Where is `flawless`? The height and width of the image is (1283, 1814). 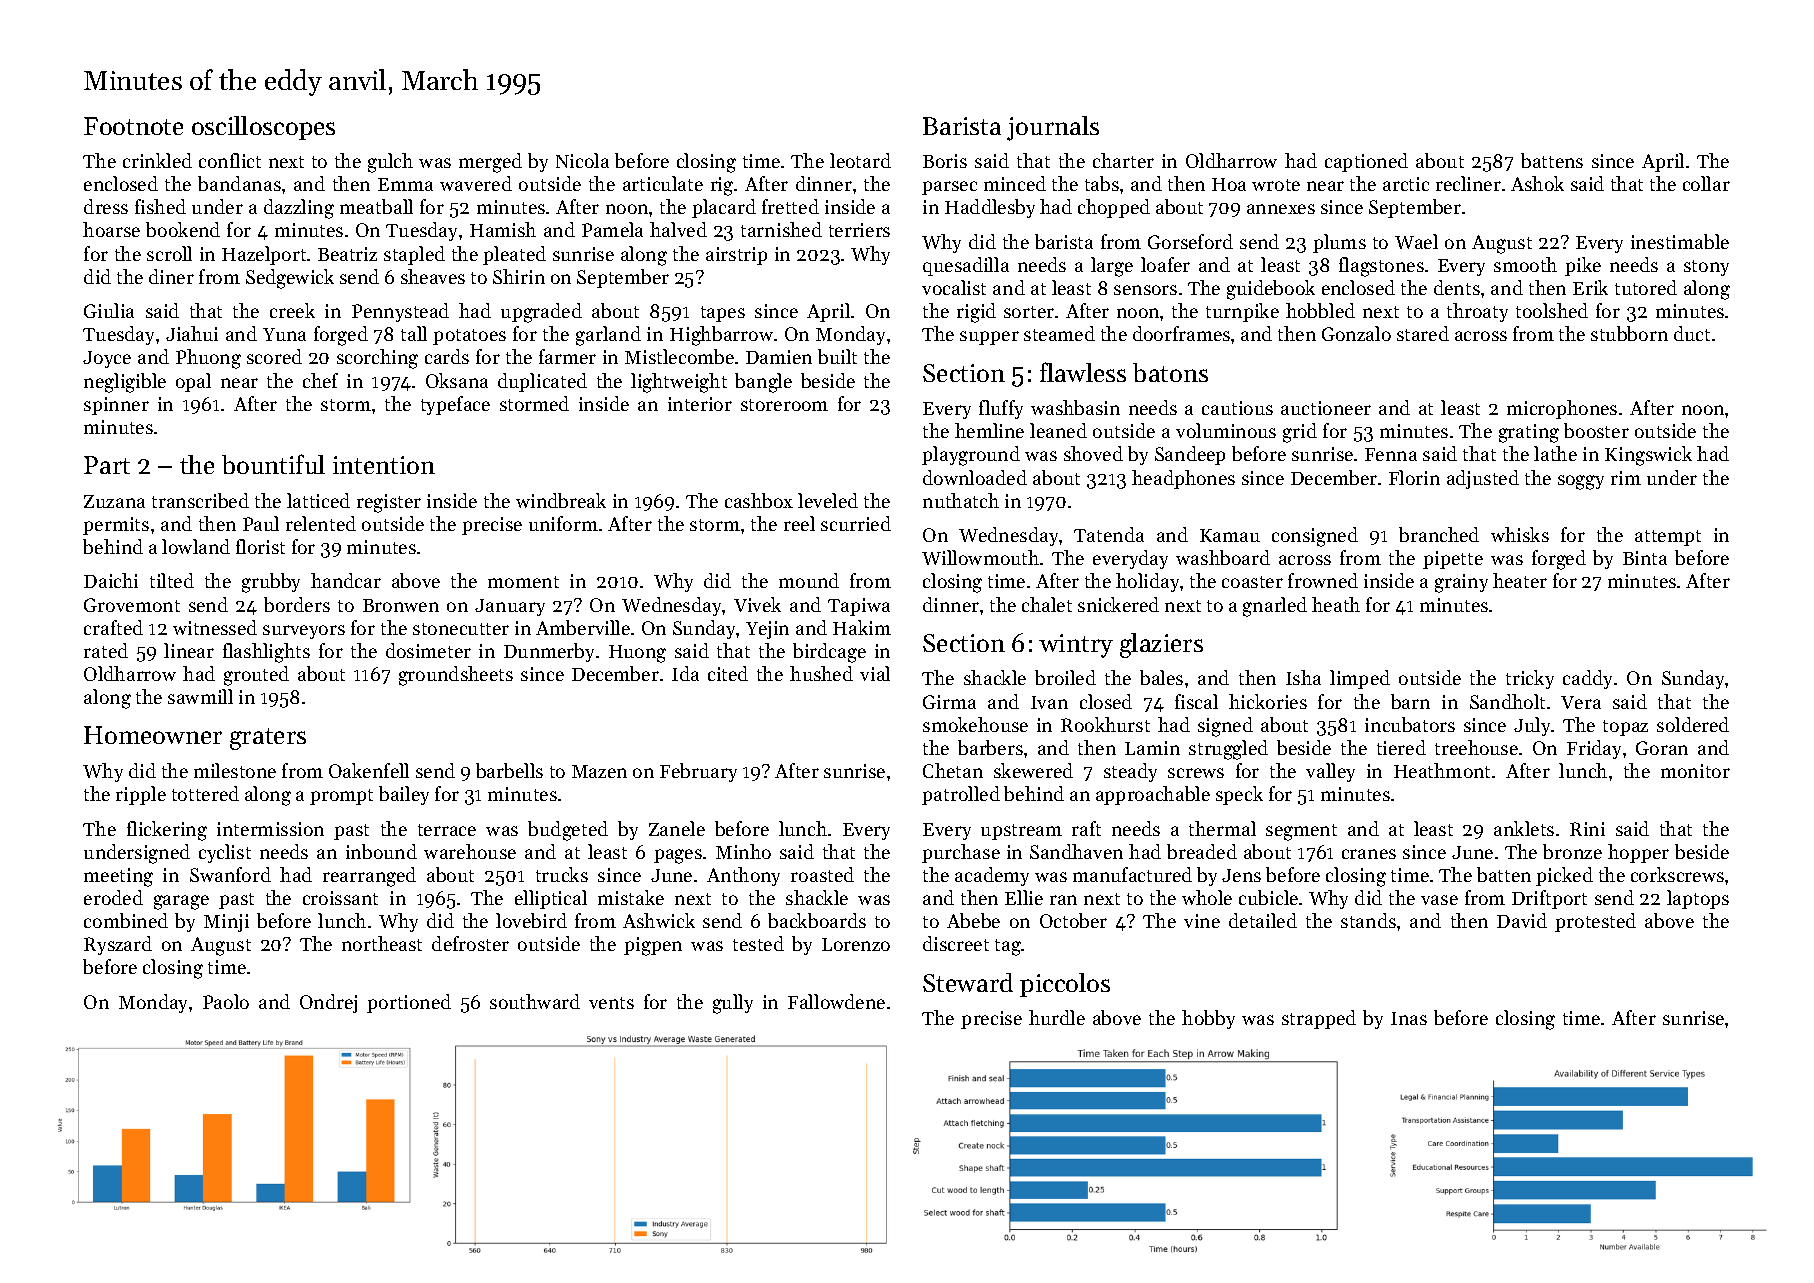 flawless is located at coordinates (1083, 372).
